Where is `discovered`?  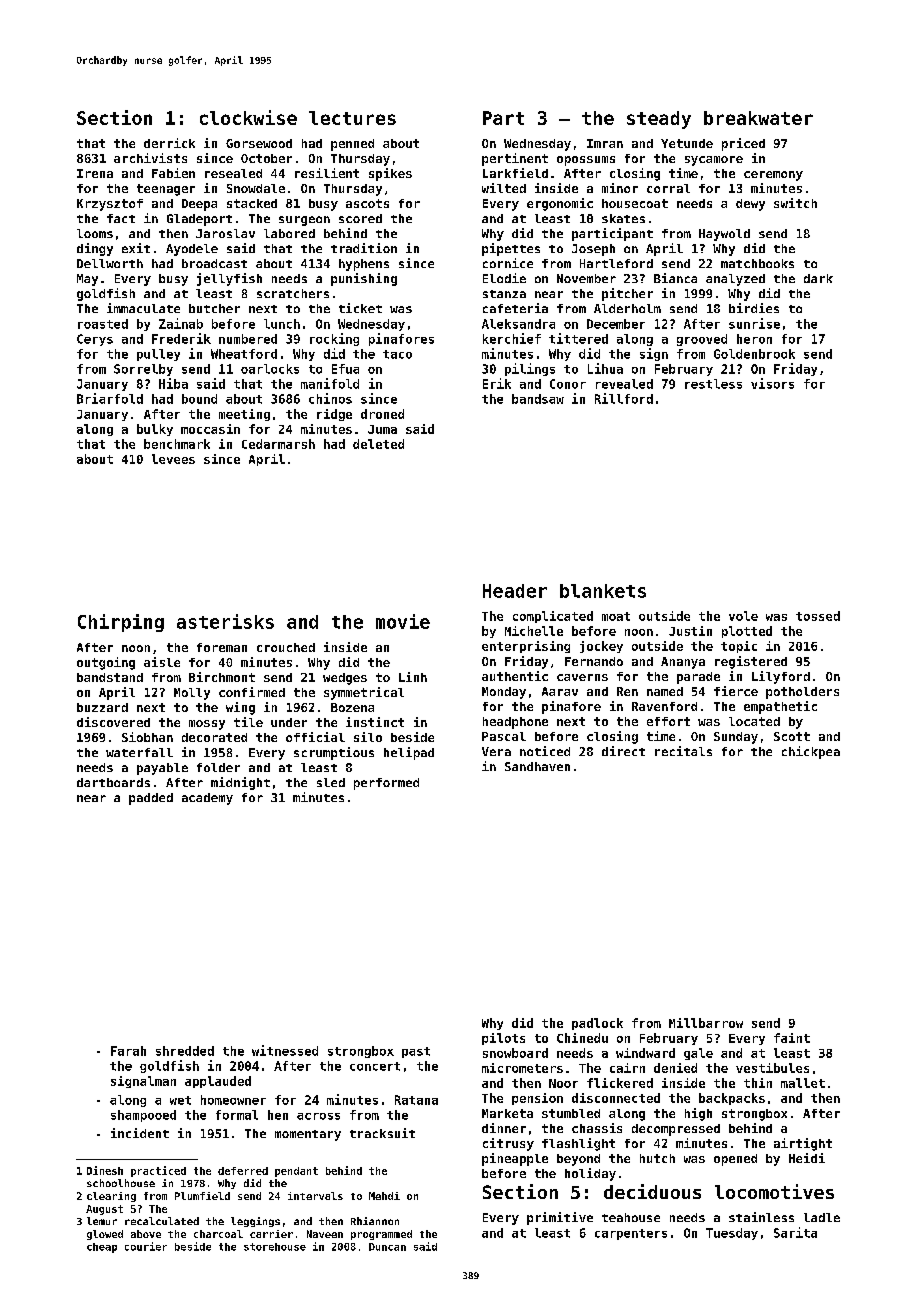
discovered is located at coordinates (113, 722).
